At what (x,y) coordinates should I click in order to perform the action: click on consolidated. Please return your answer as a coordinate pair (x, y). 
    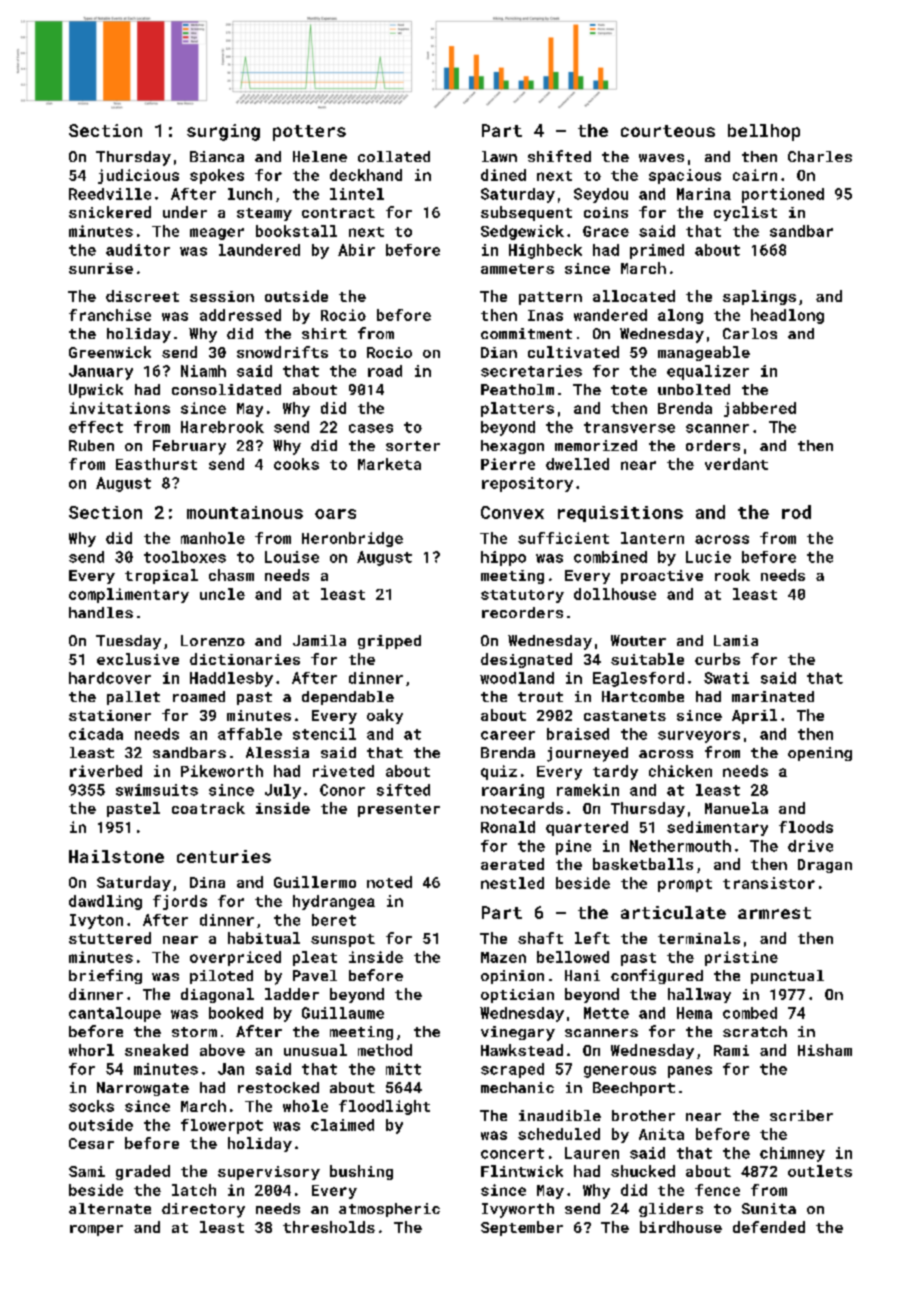
    Looking at the image, I should click on (226, 389).
